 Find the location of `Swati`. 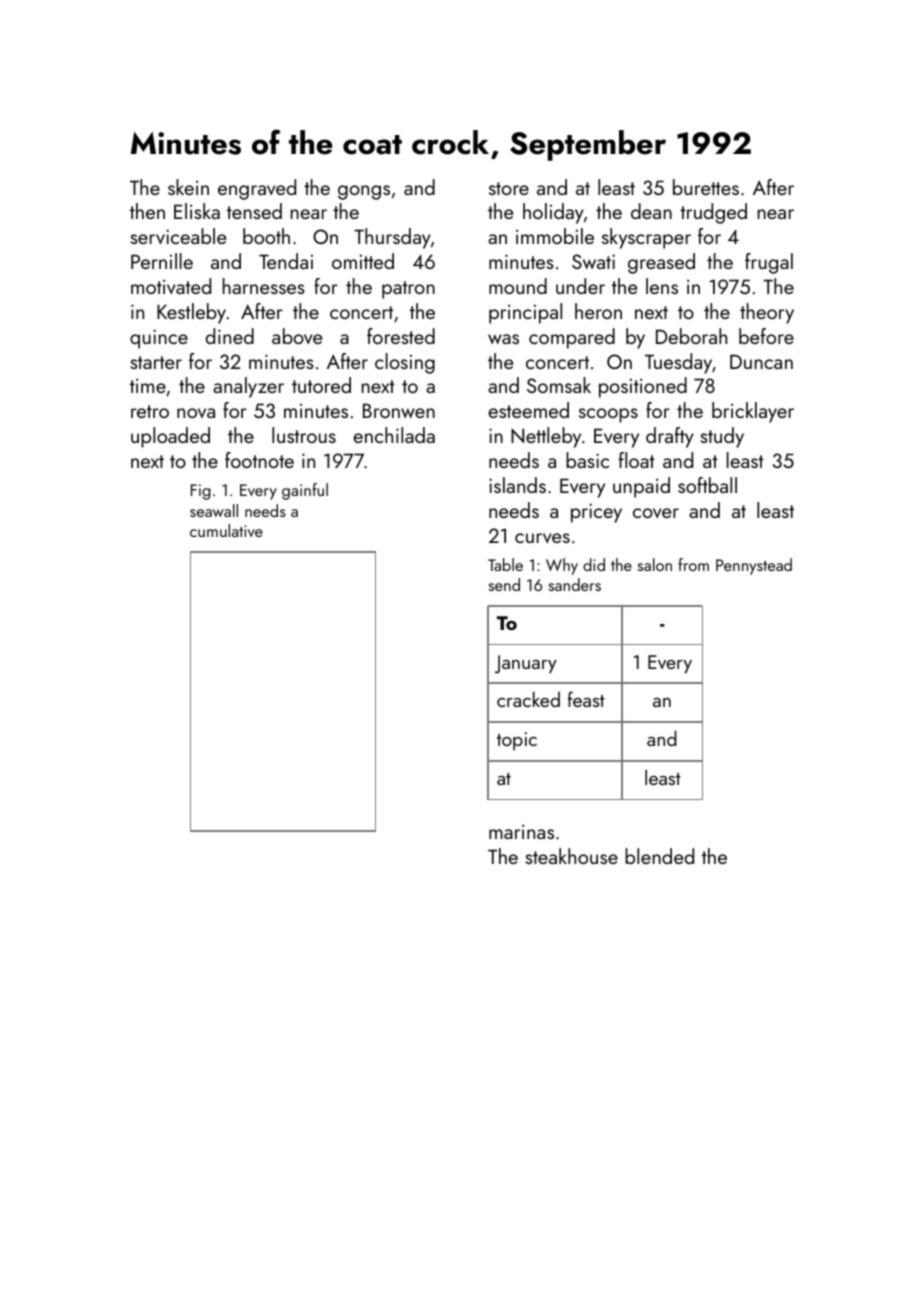

Swati is located at coordinates (593, 261).
